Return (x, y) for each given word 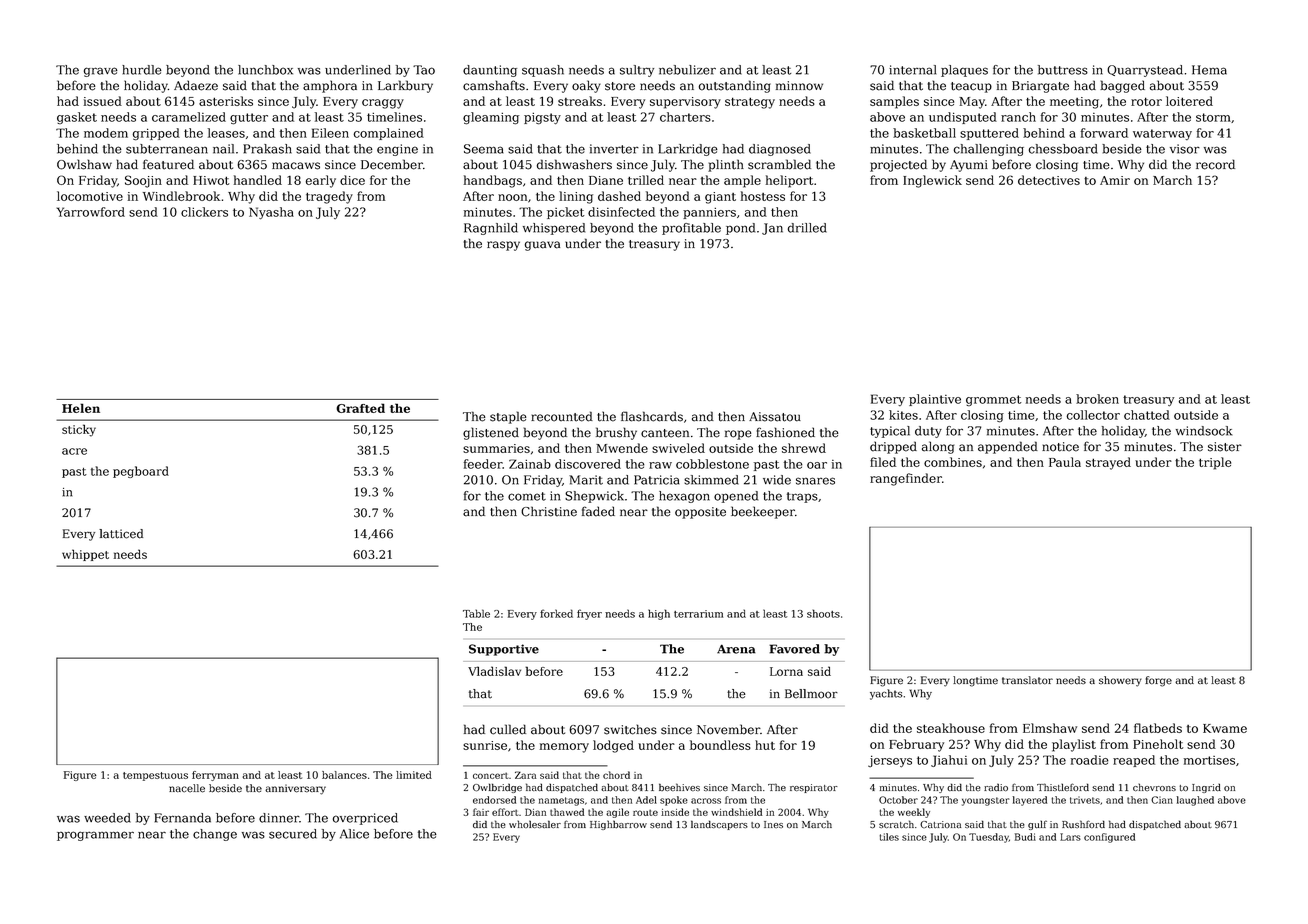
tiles (889, 837)
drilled (807, 228)
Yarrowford (91, 212)
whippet (85, 555)
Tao (424, 70)
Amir (1115, 180)
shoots (823, 613)
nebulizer (687, 70)
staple (508, 417)
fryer (589, 614)
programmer (95, 836)
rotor (1146, 101)
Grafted (360, 408)
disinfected (621, 212)
